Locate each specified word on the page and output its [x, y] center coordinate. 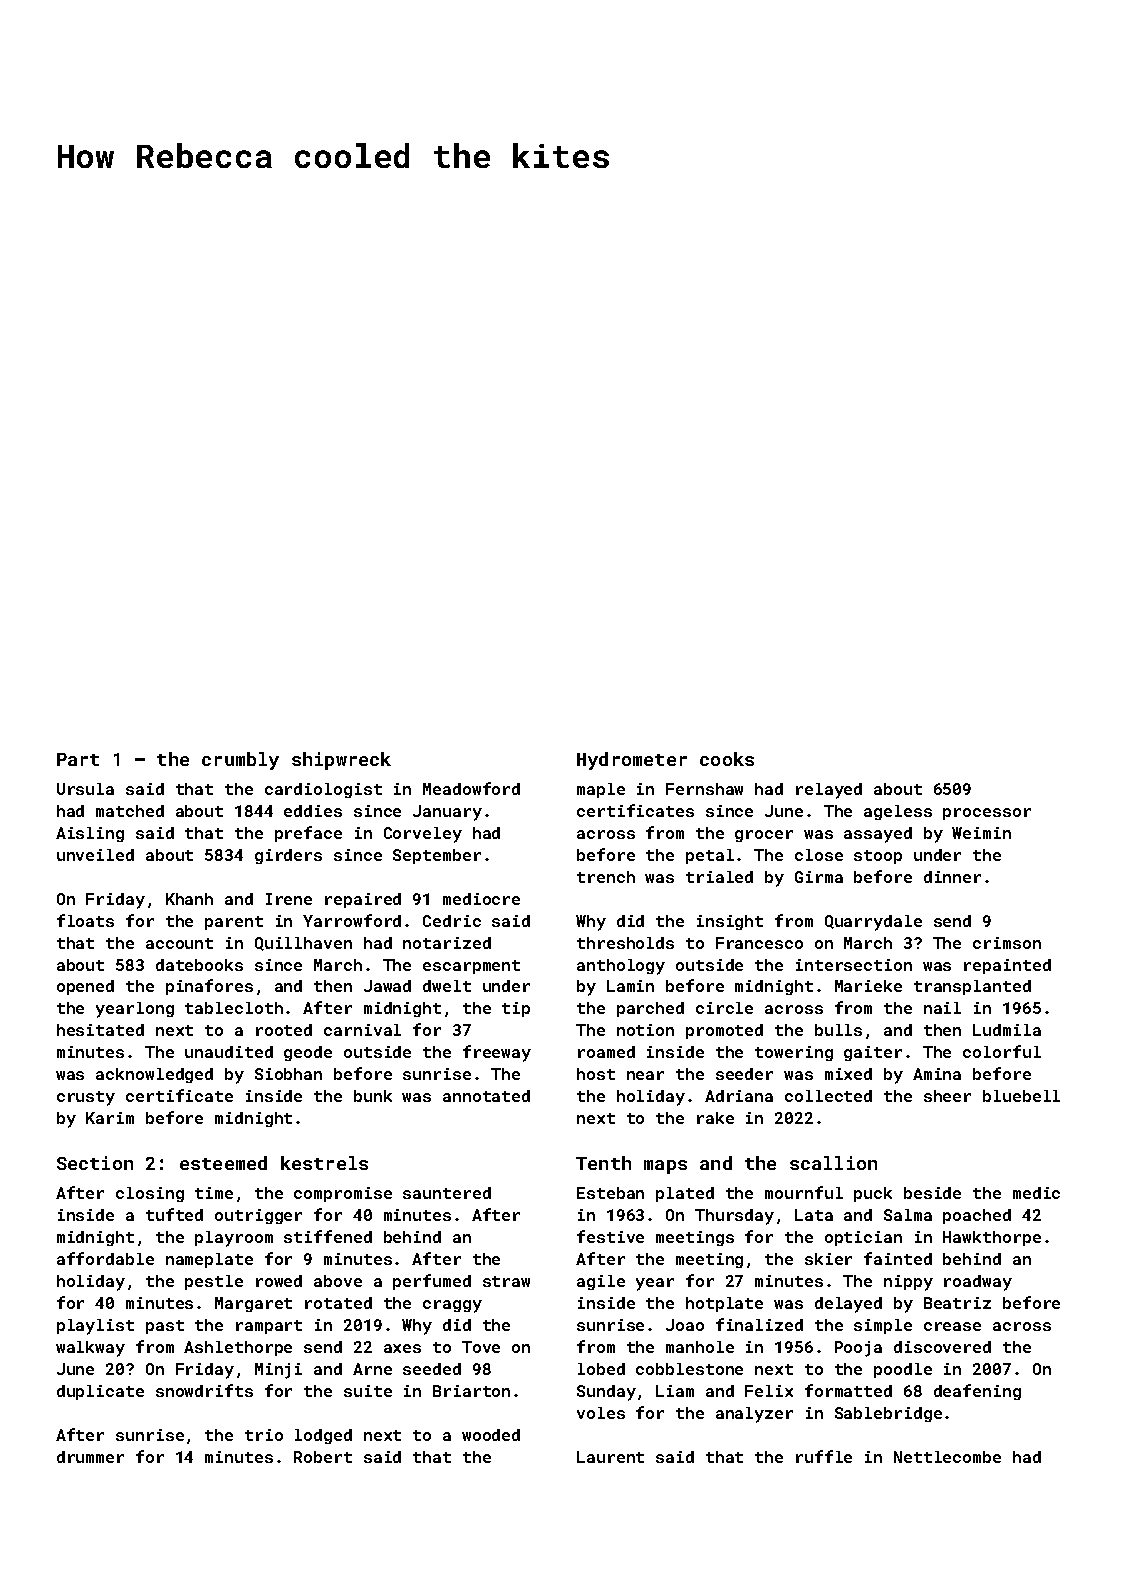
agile [601, 1282]
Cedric [452, 921]
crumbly [240, 761]
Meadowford [471, 788]
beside [932, 1193]
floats [85, 920]
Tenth [603, 1163]
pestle [214, 1282]
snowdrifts [204, 1390]
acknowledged [154, 1075]
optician [863, 1238]
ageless [898, 812]
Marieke [868, 986]
